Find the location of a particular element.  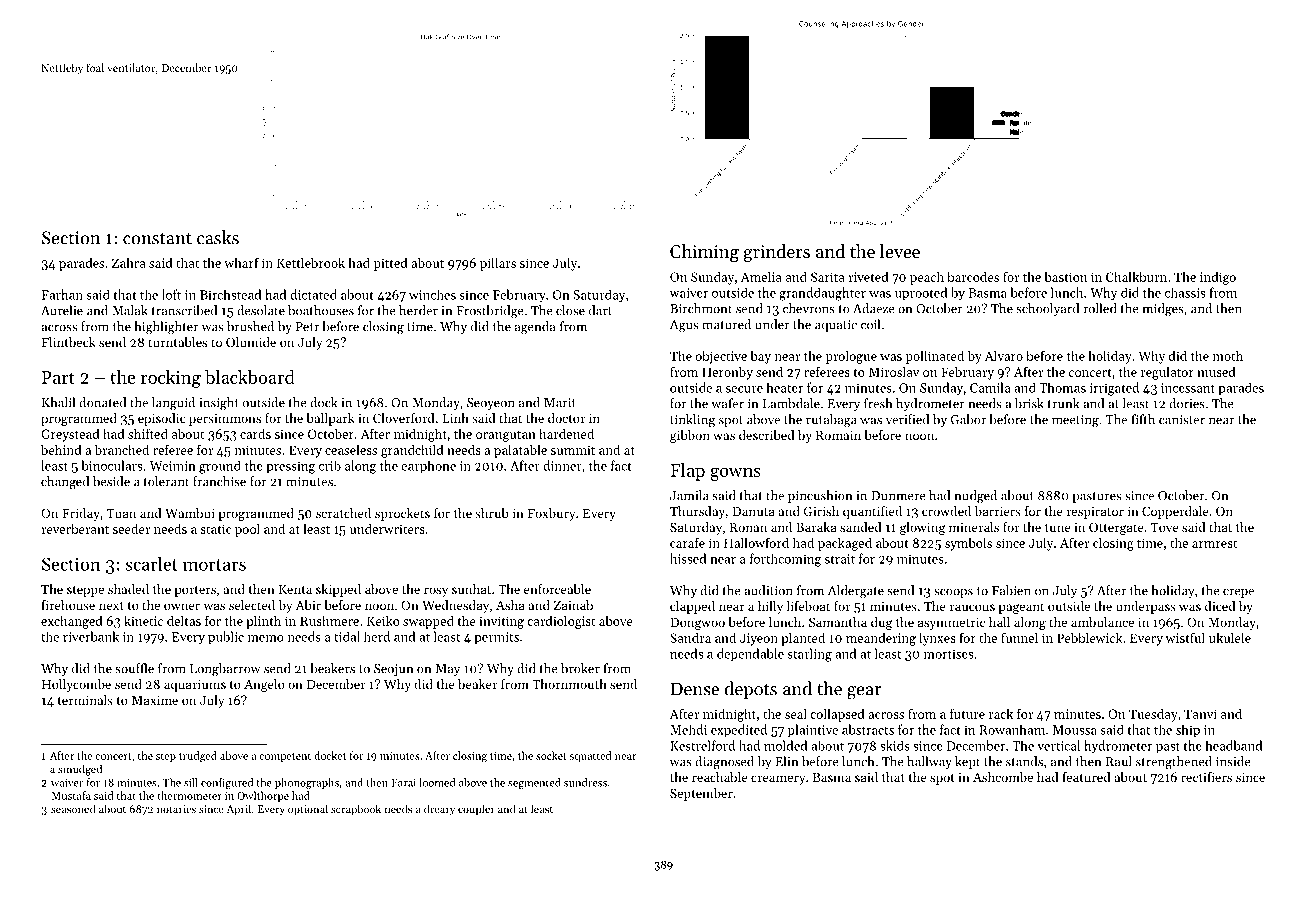

creamery is located at coordinates (778, 780).
